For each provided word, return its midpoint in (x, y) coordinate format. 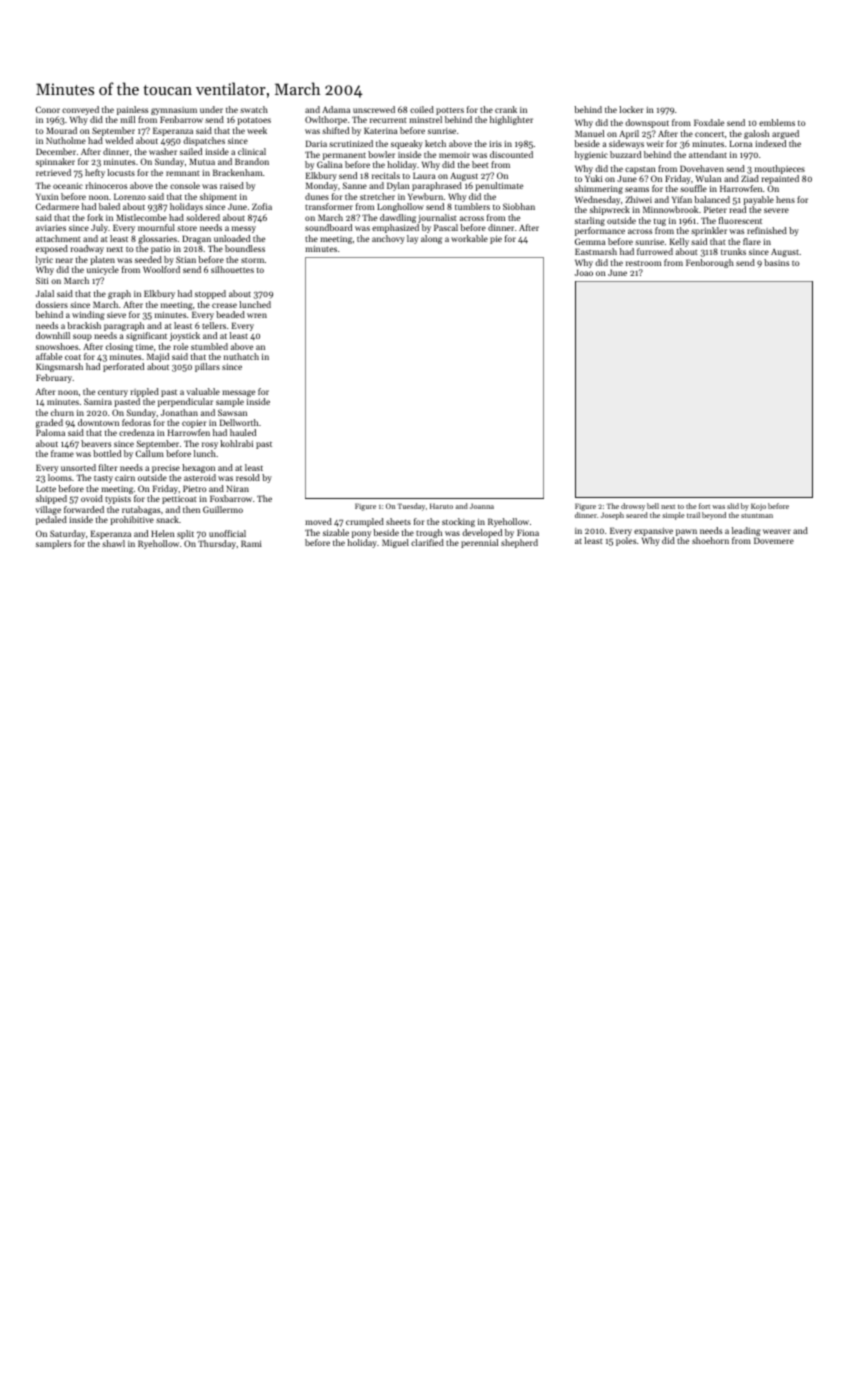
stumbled (209, 346)
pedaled (51, 520)
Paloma (50, 432)
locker (631, 109)
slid (733, 506)
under (211, 109)
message (238, 393)
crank (506, 109)
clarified (427, 542)
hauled (243, 432)
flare (752, 241)
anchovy (388, 239)
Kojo (758, 507)
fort (704, 506)
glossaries (157, 239)
